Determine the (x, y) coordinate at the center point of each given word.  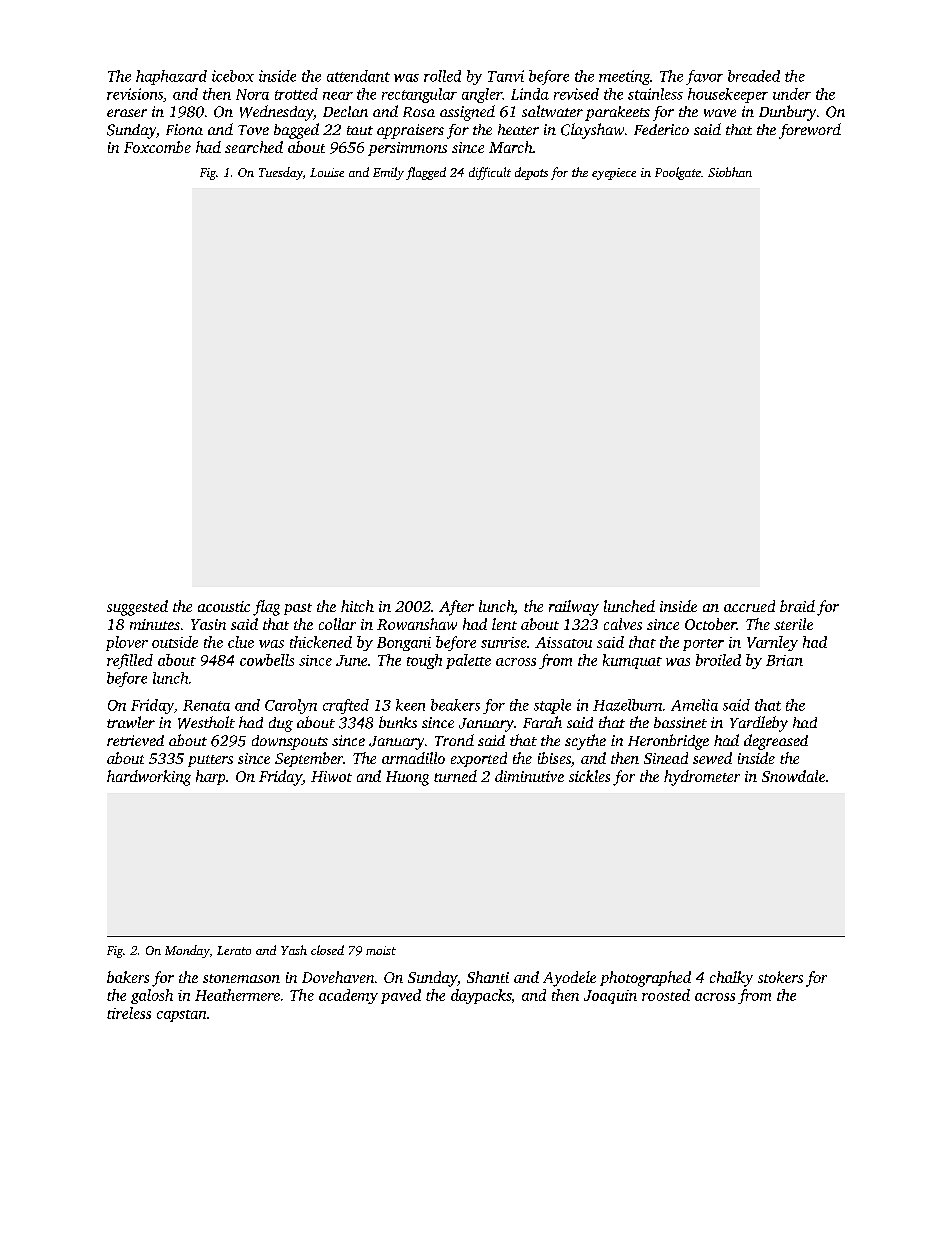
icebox (233, 76)
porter (703, 645)
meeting (624, 77)
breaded (754, 76)
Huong (407, 778)
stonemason (241, 978)
